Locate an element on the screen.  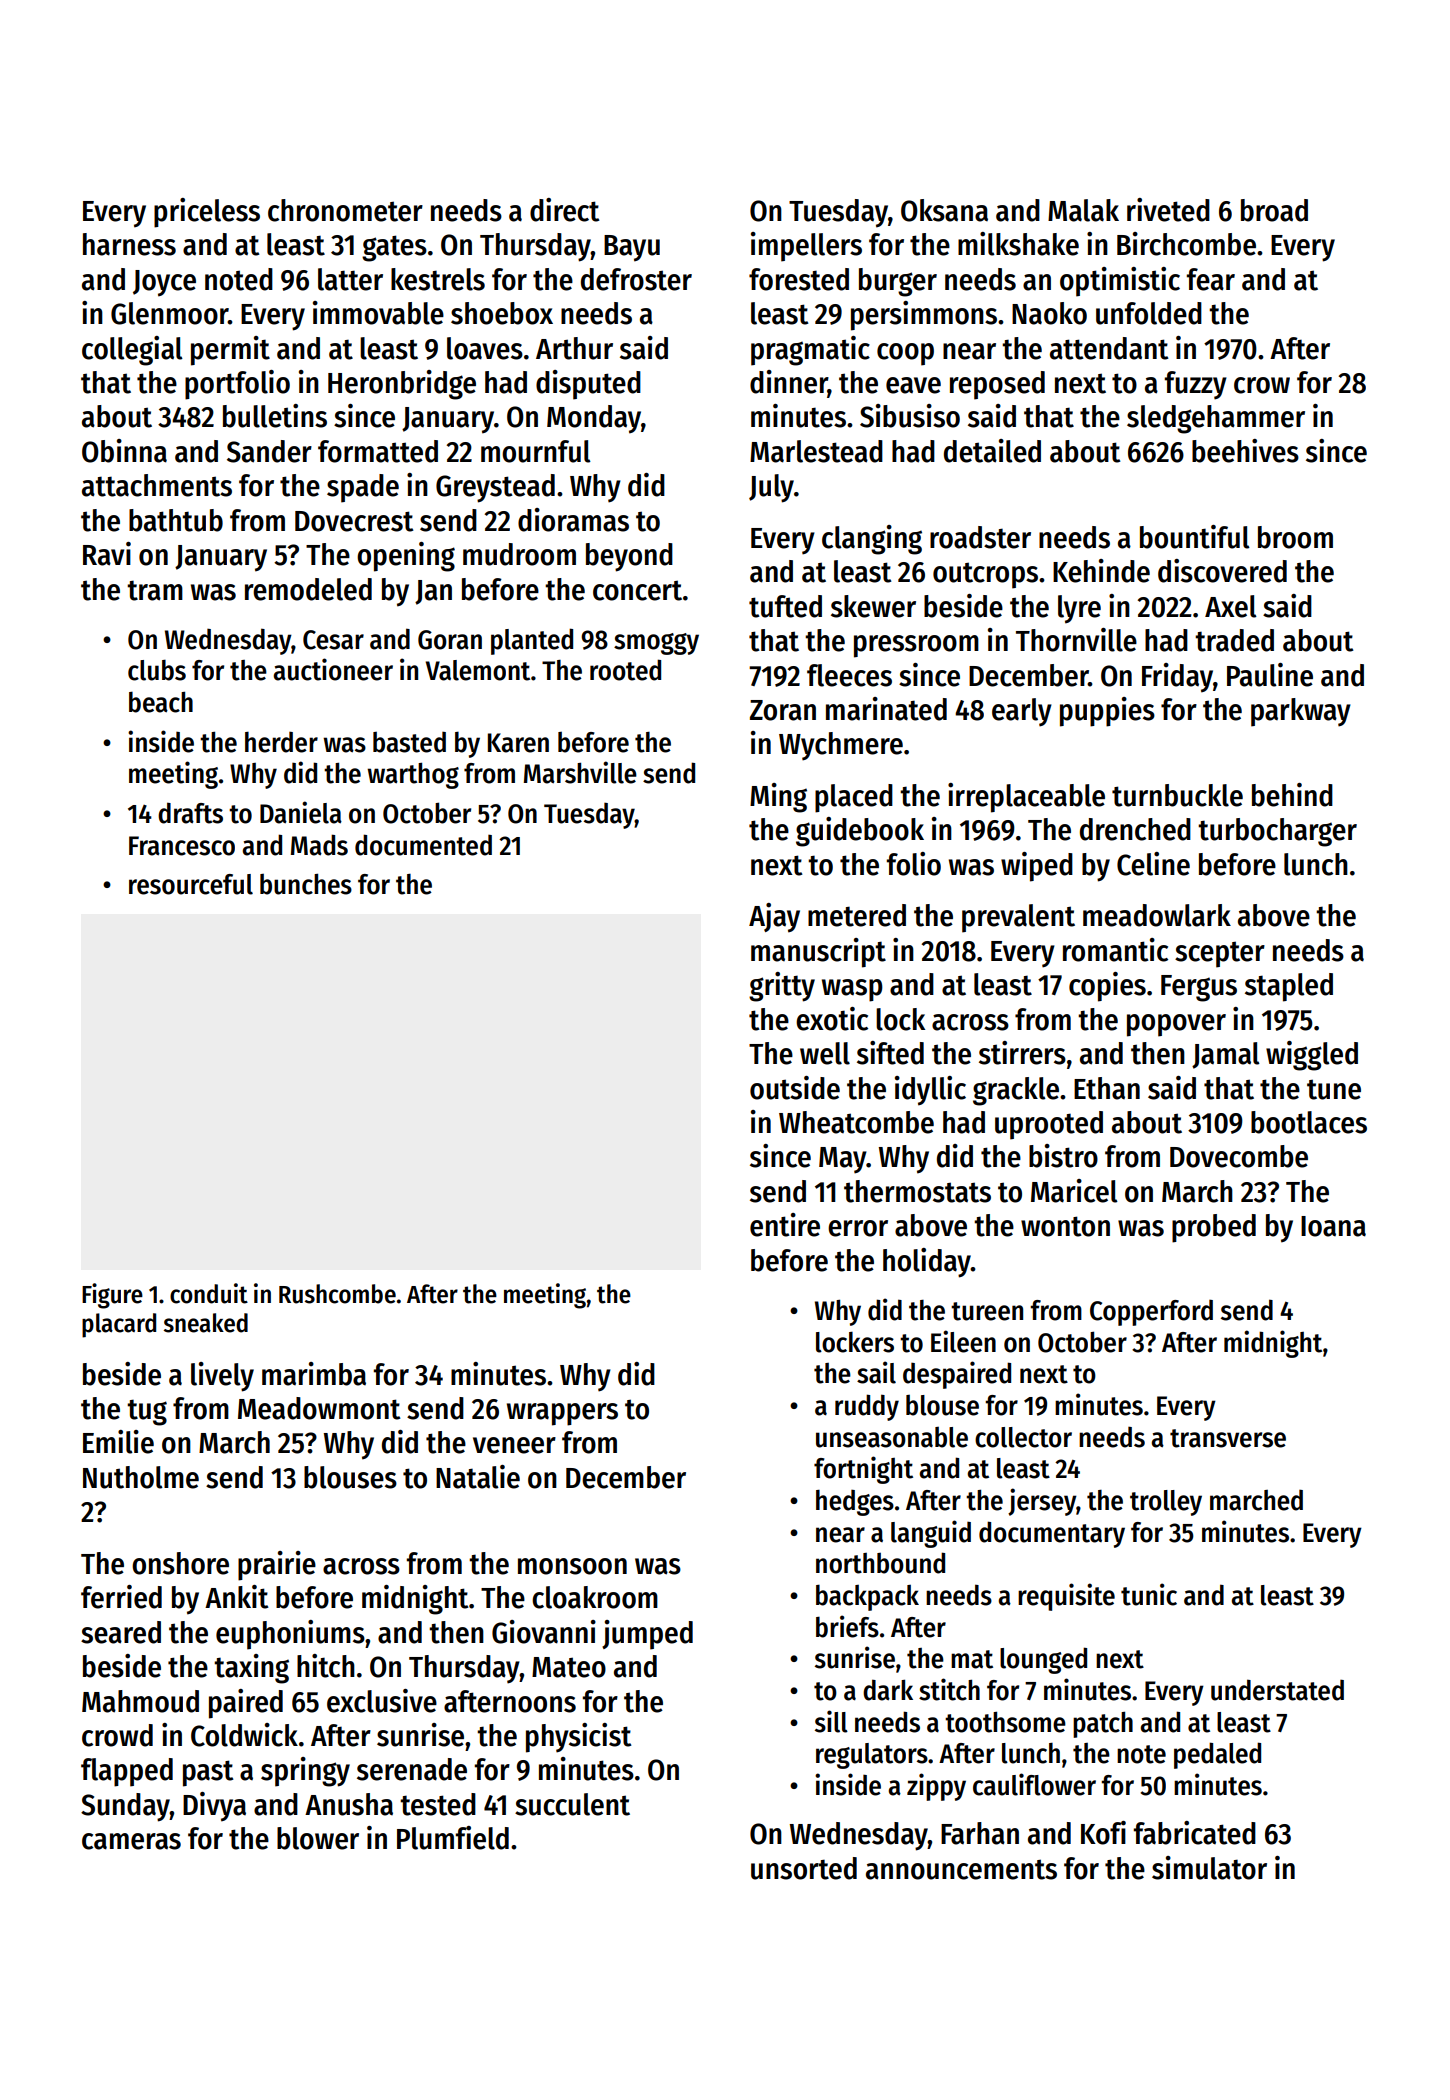
placed is located at coordinates (854, 798).
